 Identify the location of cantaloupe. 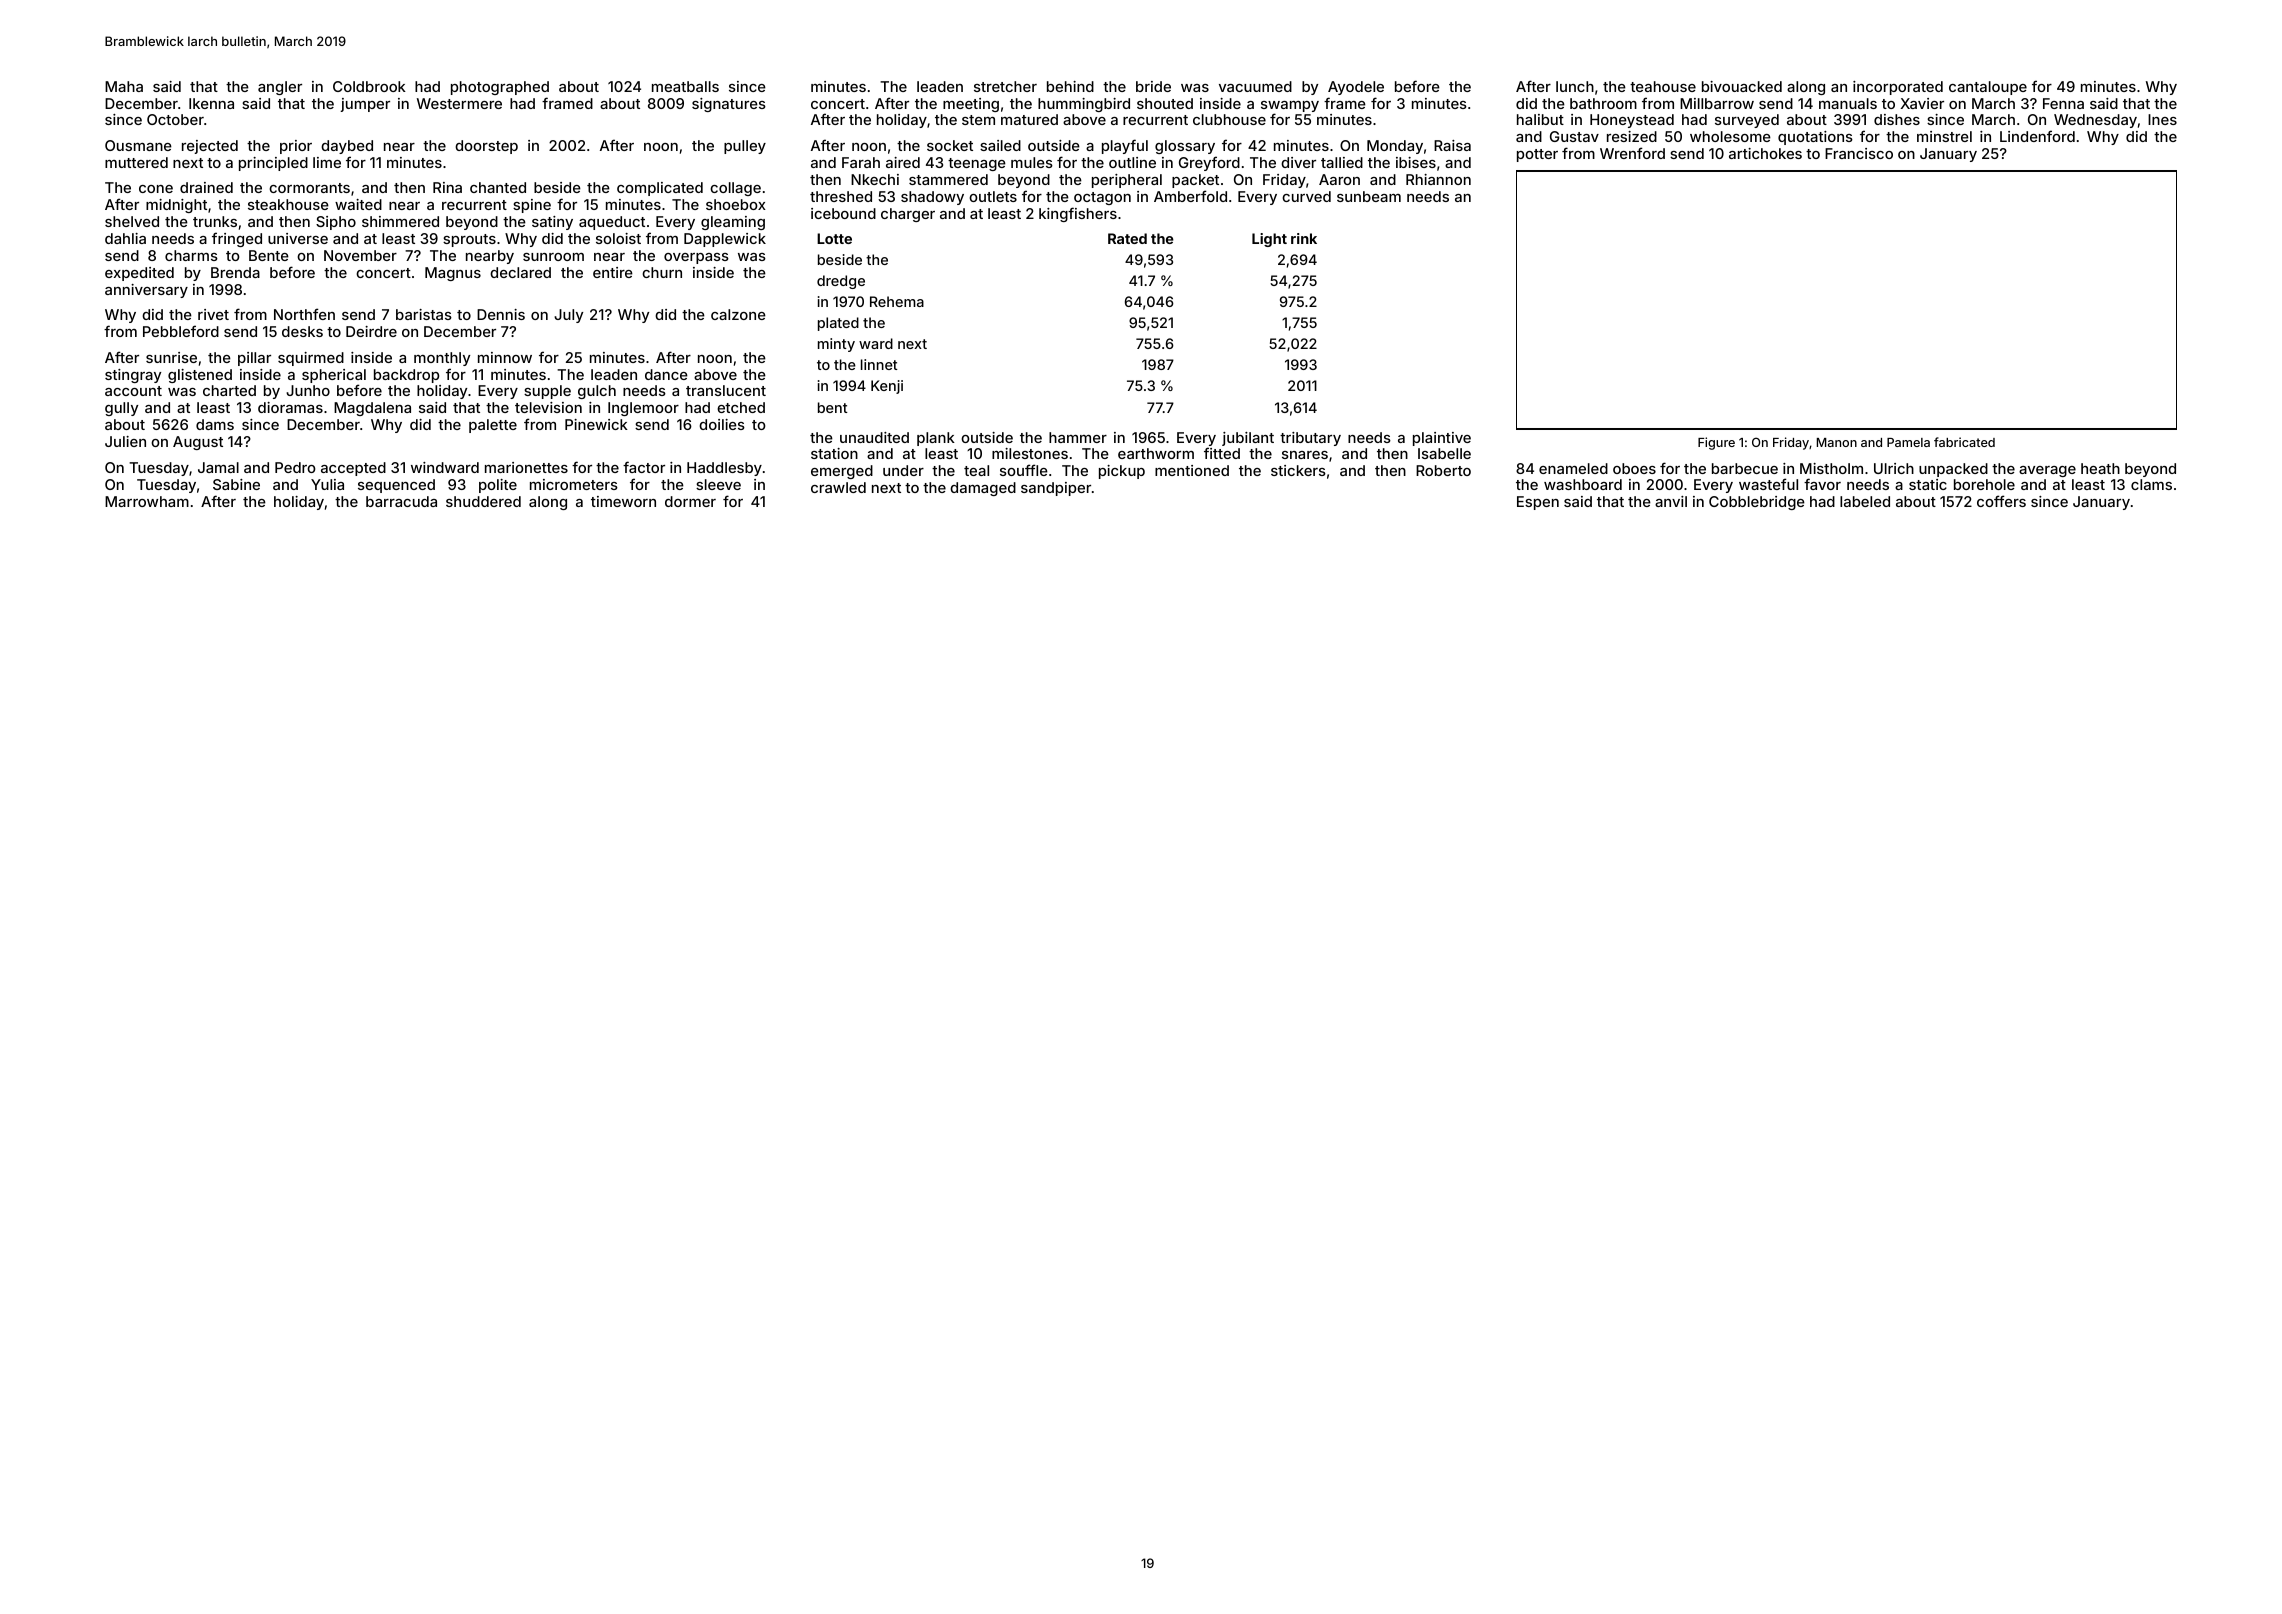
(1988, 88).
